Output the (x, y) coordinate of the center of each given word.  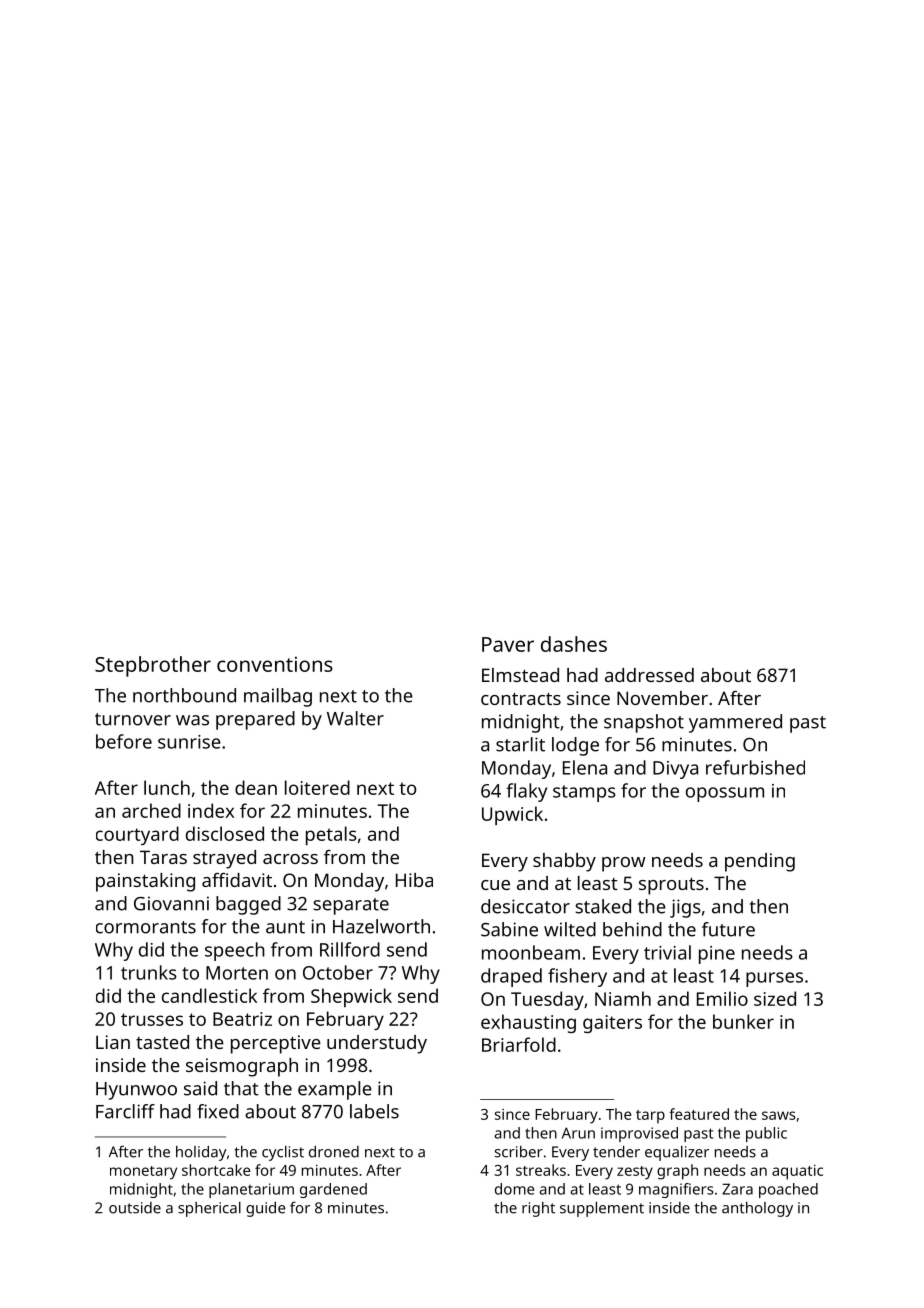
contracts (521, 698)
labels (374, 1111)
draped (511, 977)
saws (779, 1115)
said (200, 1088)
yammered (735, 723)
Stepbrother (153, 666)
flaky (526, 792)
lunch (167, 787)
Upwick (512, 815)
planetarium (251, 1190)
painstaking (145, 882)
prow (624, 864)
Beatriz (242, 1019)
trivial (667, 952)
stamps (584, 793)
